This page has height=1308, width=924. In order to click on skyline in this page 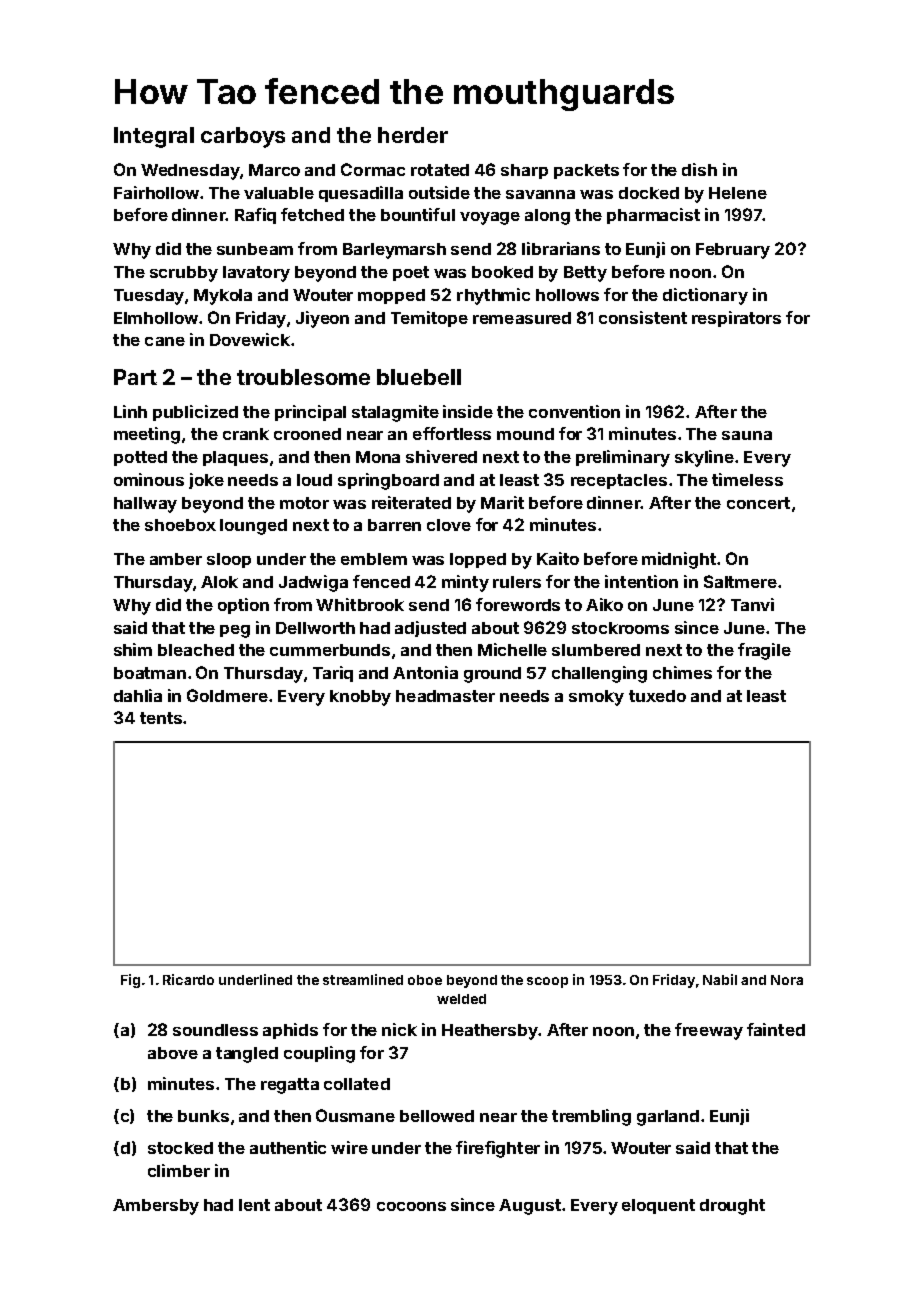, I will do `click(704, 458)`.
